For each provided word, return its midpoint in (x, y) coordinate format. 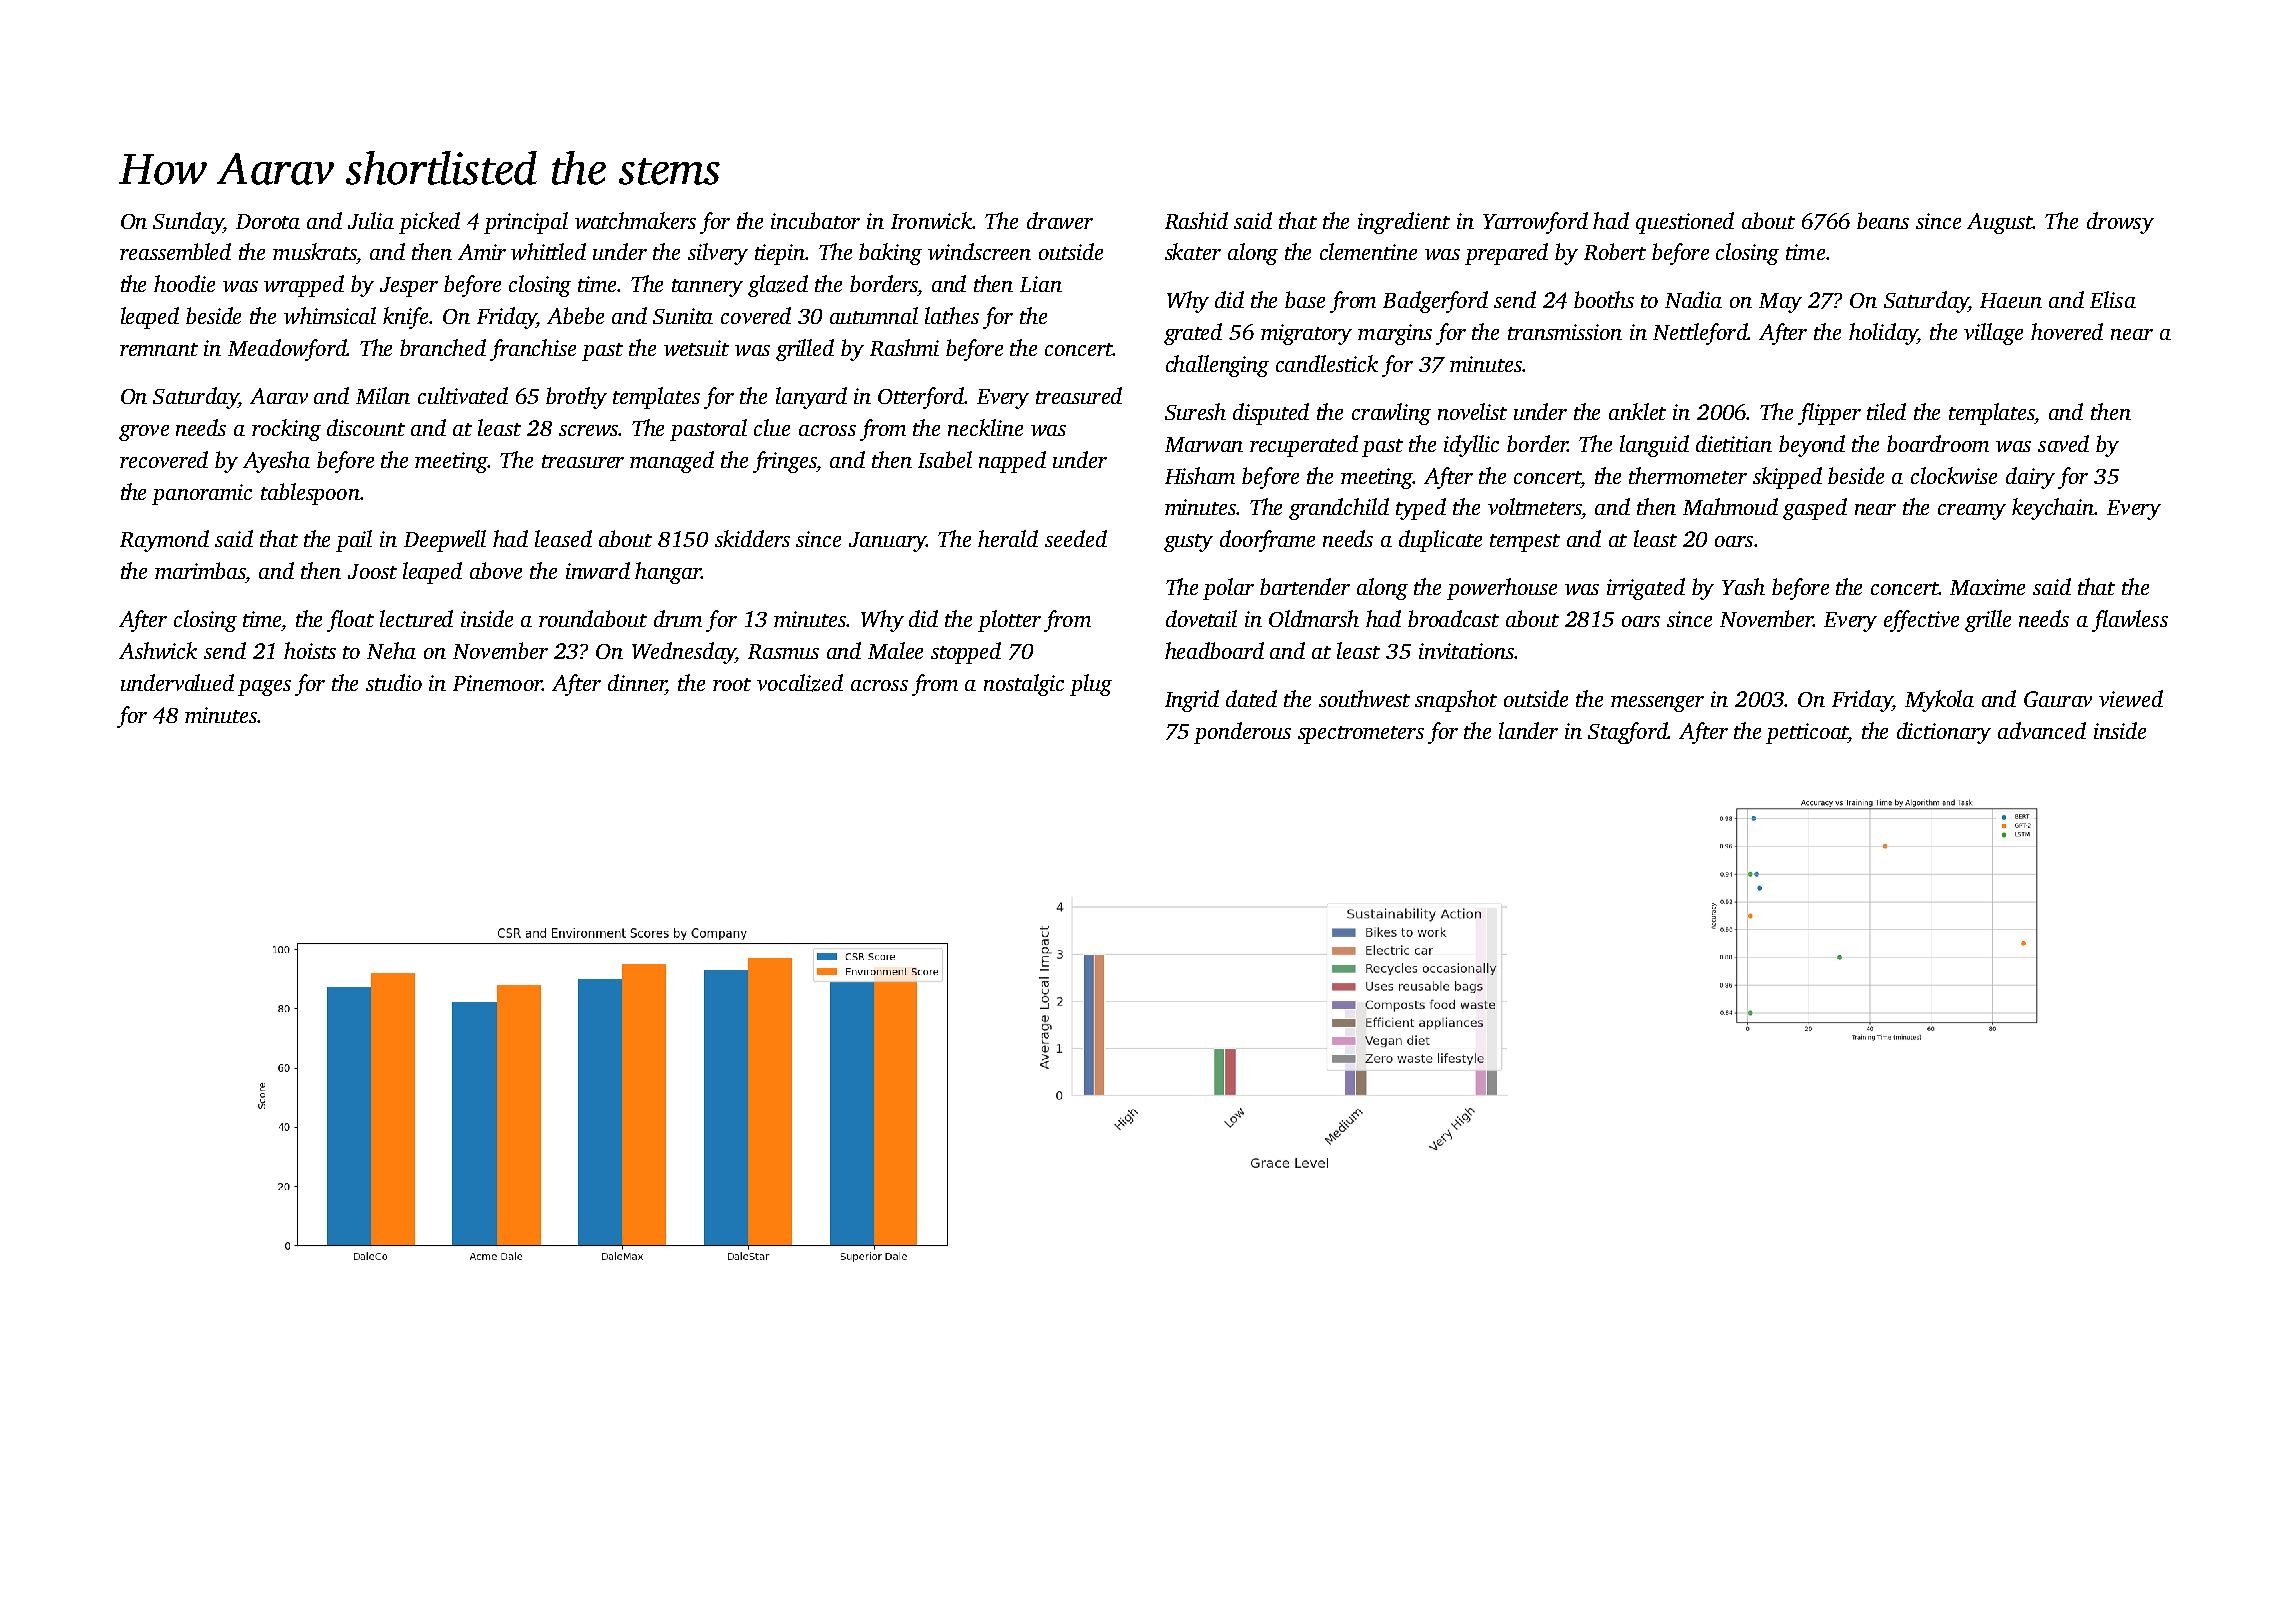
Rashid (1196, 220)
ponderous (1242, 733)
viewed (2131, 698)
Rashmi (904, 347)
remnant (159, 349)
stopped (966, 653)
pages (264, 688)
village (1993, 334)
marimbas (200, 570)
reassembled (175, 251)
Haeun (2011, 300)
